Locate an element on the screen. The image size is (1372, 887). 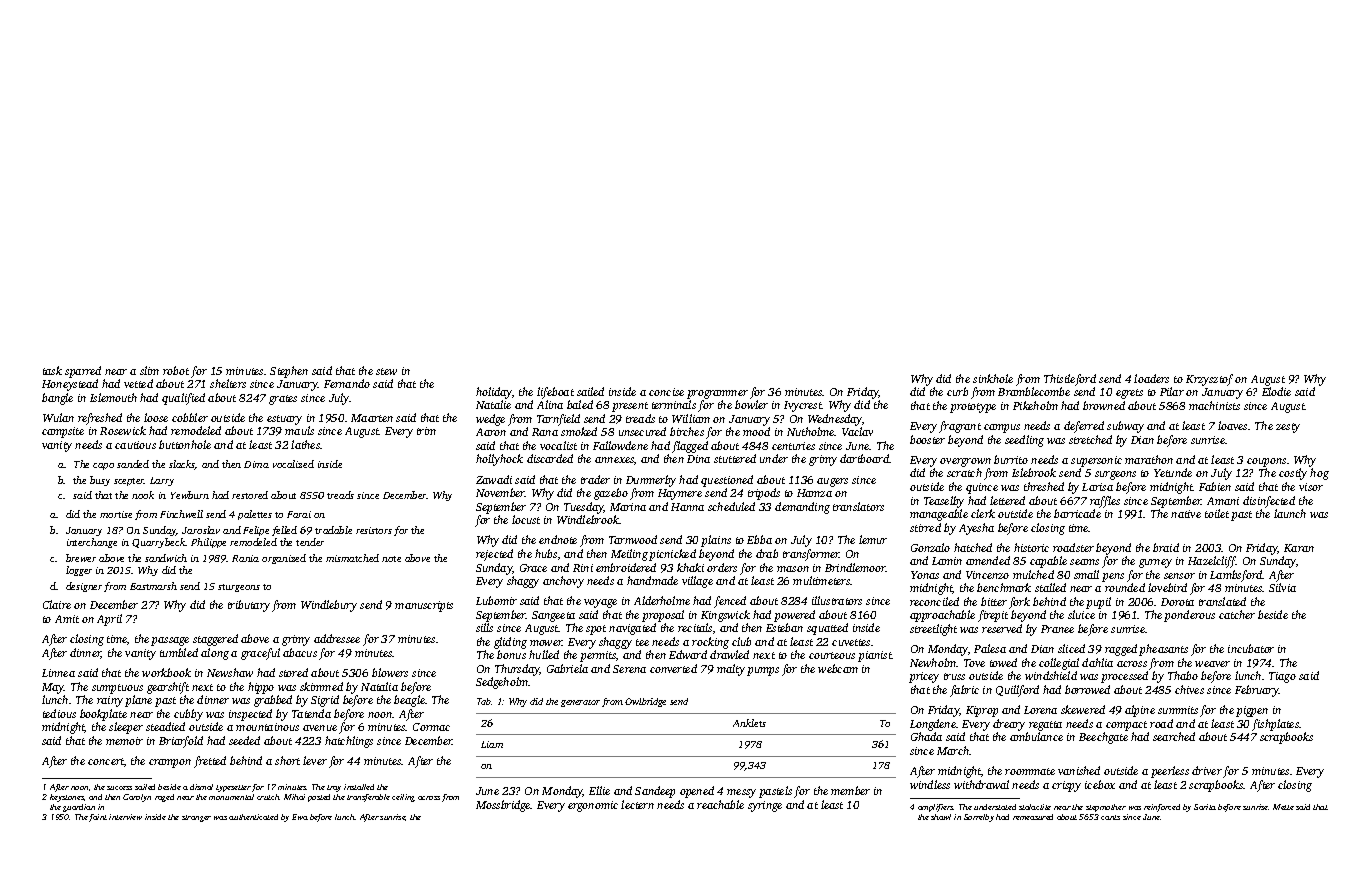
Serena is located at coordinates (629, 669).
